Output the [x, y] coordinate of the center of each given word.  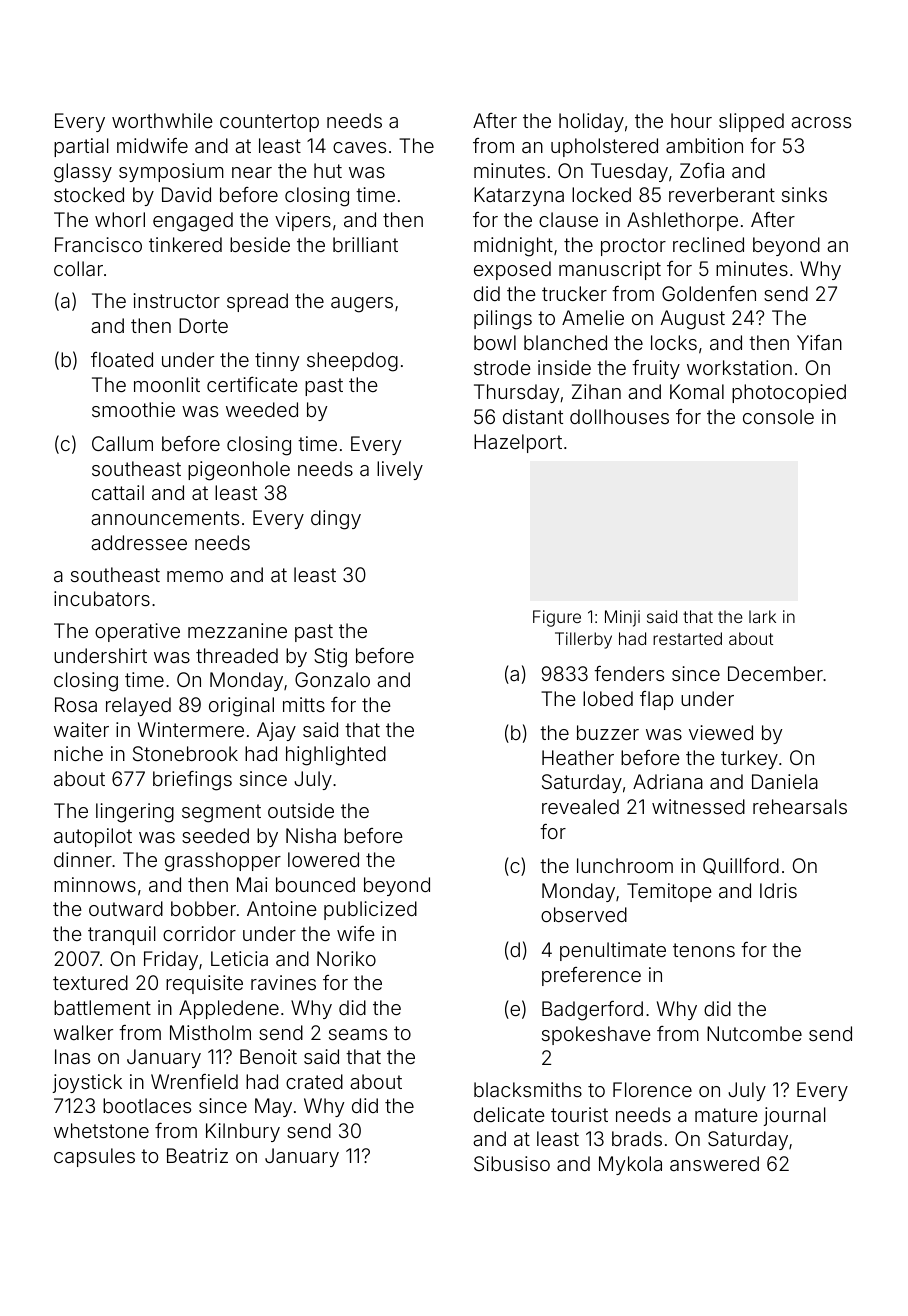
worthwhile [162, 120]
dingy [336, 520]
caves [359, 147]
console [778, 416]
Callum [122, 443]
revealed [580, 806]
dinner [83, 859]
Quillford [741, 866]
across [821, 122]
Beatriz [197, 1155]
